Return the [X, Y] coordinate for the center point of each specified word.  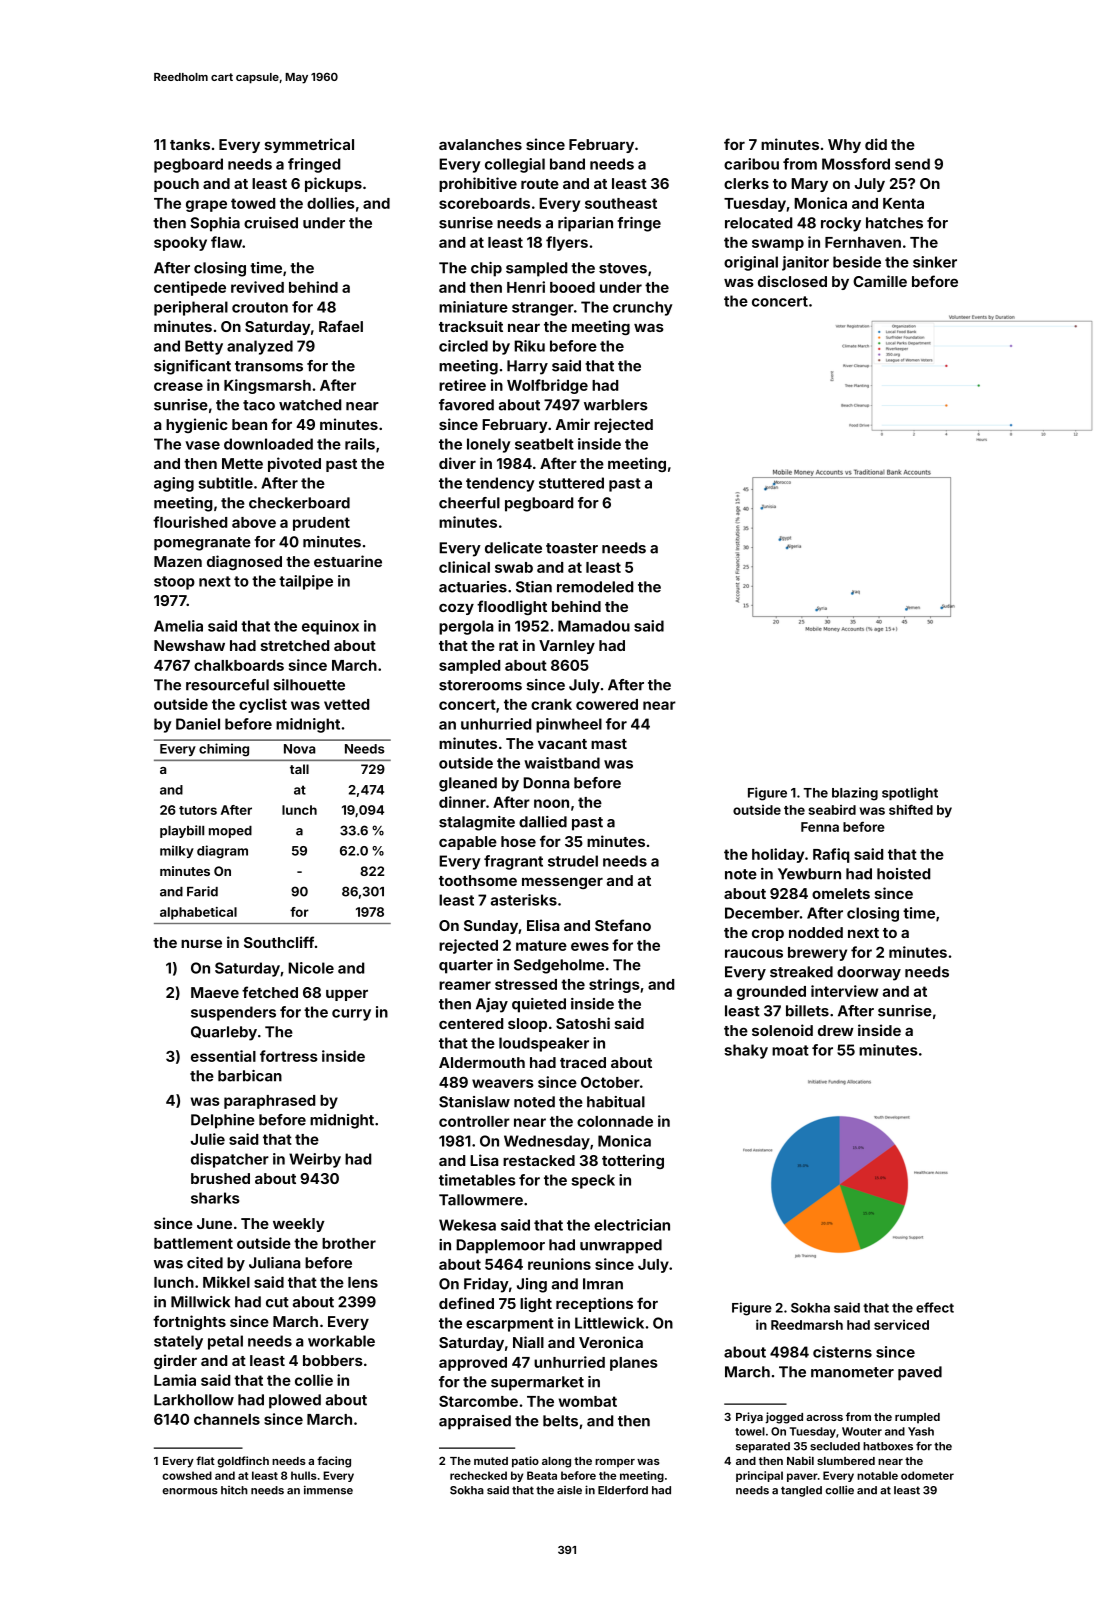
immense [328, 1490]
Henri [526, 287]
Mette [242, 463]
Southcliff [279, 942]
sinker [935, 262]
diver [457, 463]
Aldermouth [482, 1062]
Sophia [215, 224]
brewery [817, 954]
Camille [880, 281]
